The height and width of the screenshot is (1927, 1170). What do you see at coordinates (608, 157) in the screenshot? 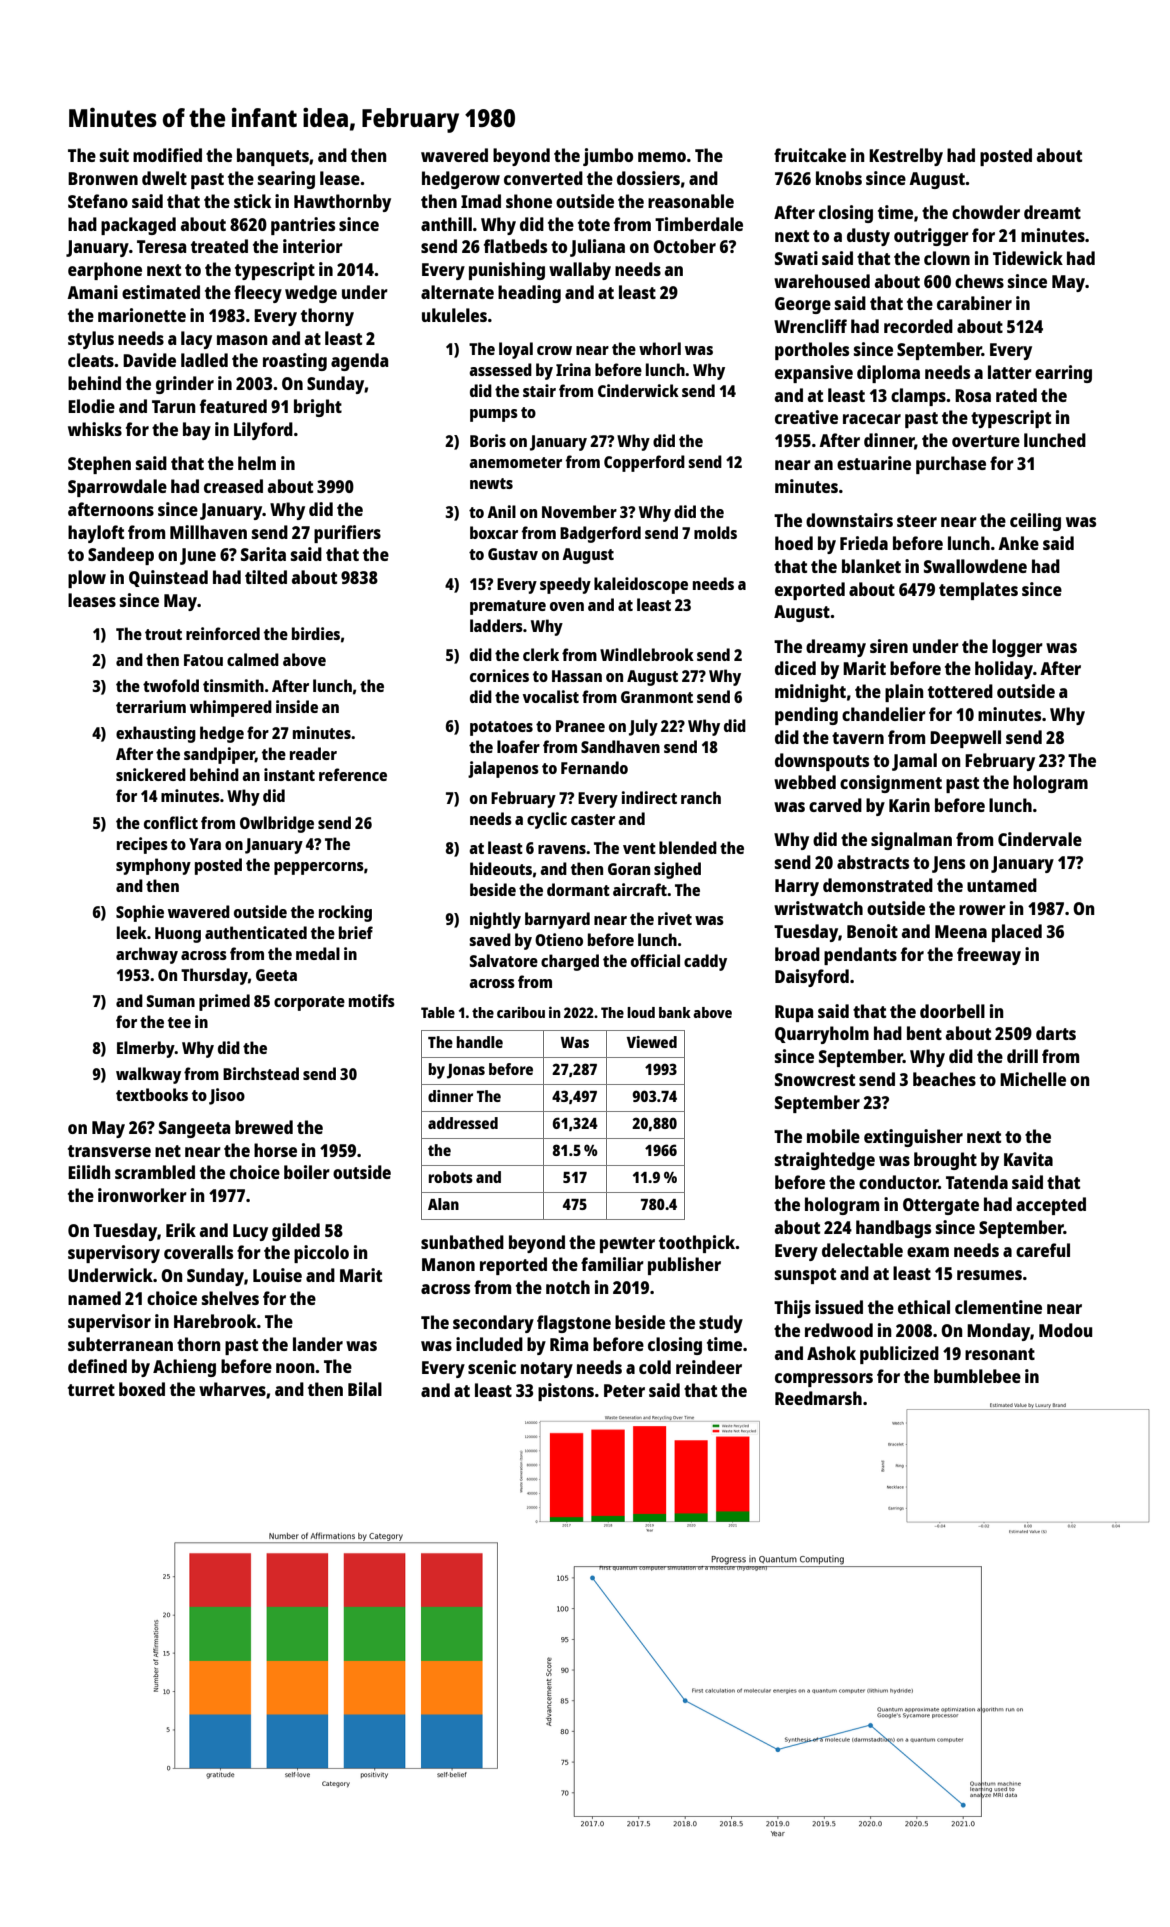
I see `jumbo` at bounding box center [608, 157].
